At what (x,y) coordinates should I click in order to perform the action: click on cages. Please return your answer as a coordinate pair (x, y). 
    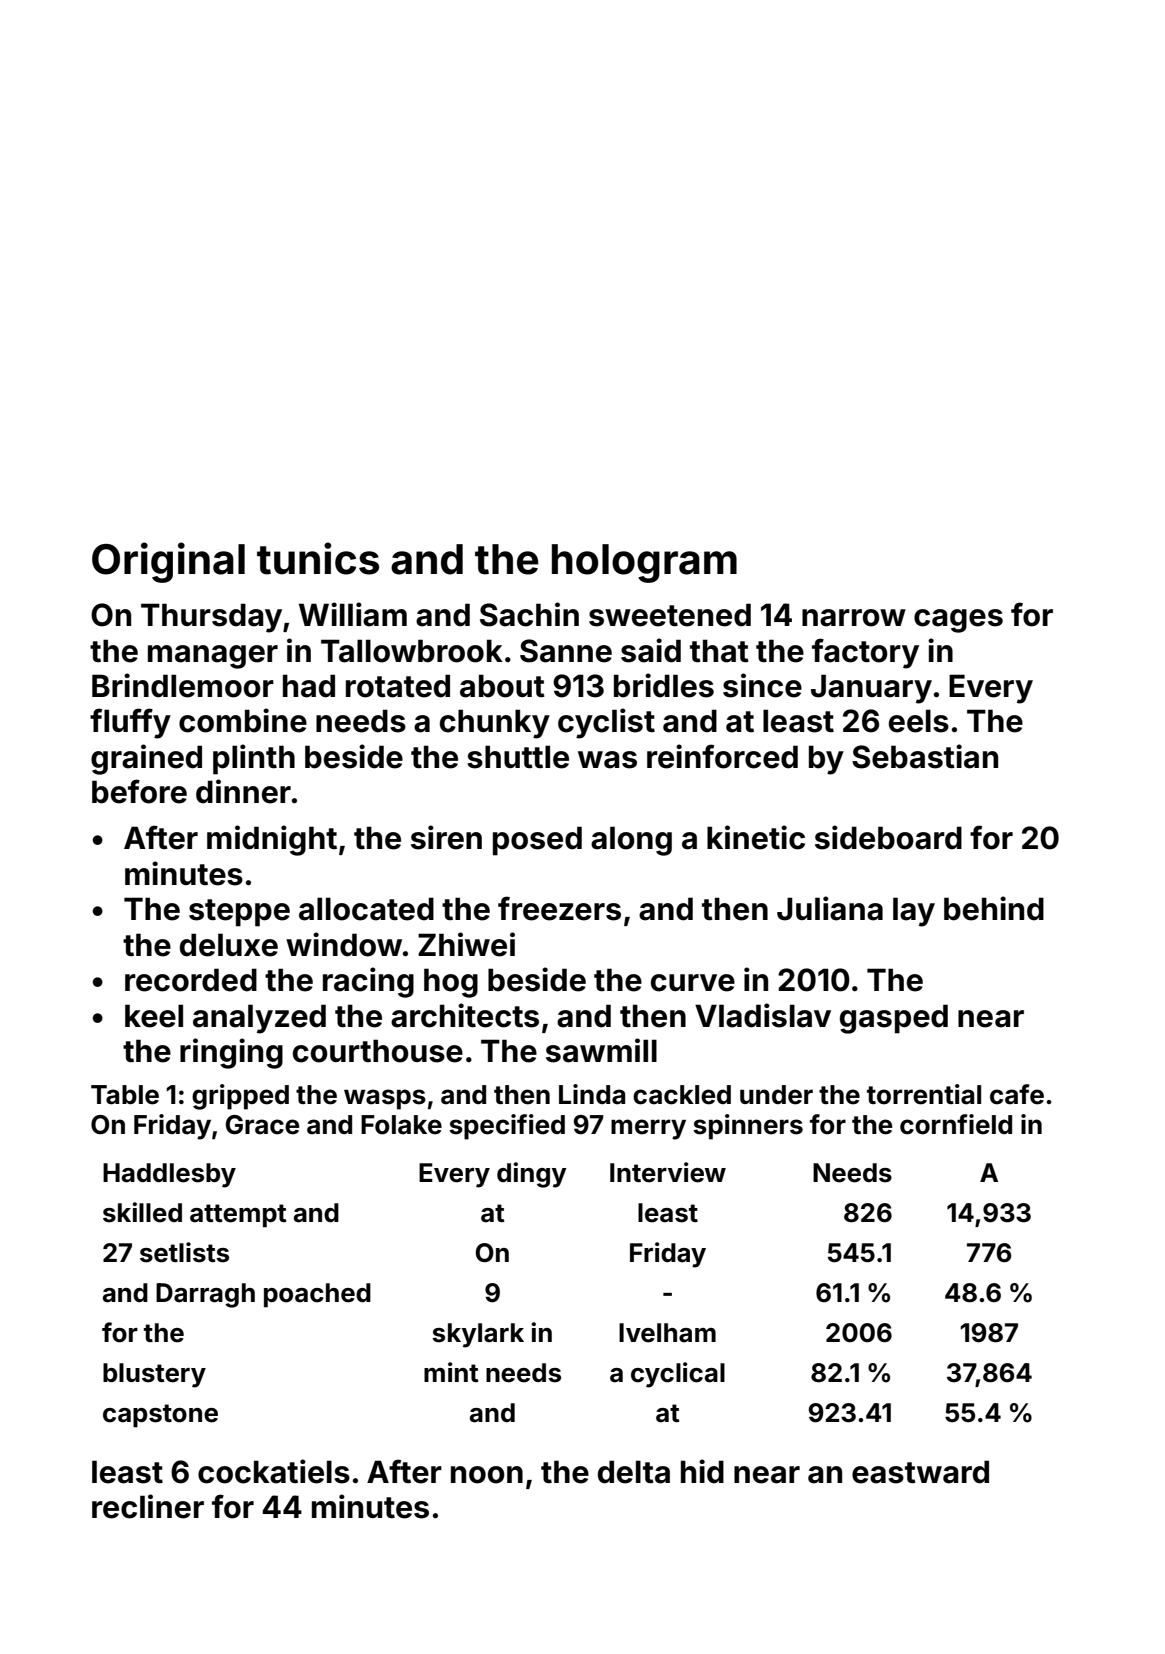
    Looking at the image, I should click on (958, 621).
